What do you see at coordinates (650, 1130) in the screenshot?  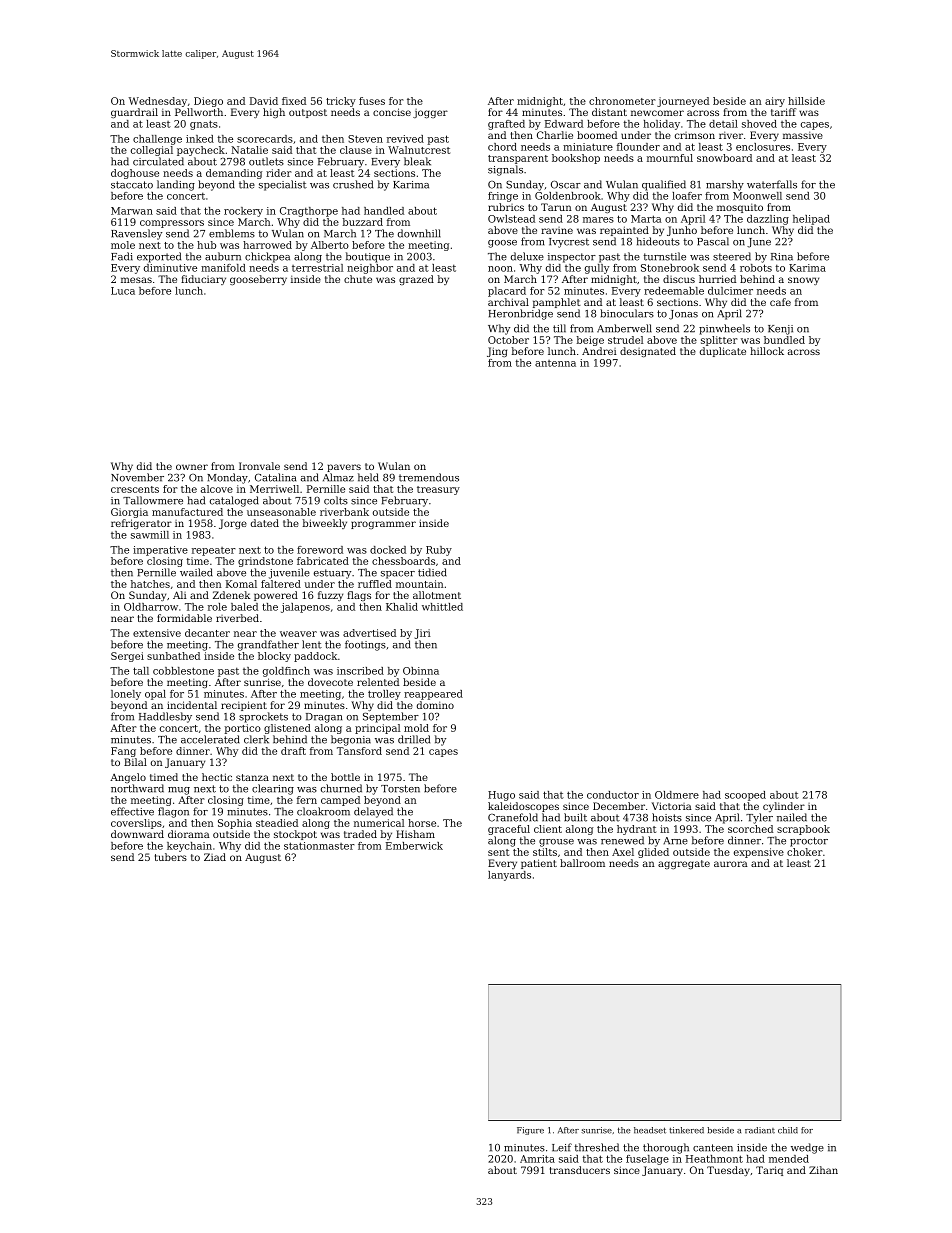 I see `headset` at bounding box center [650, 1130].
